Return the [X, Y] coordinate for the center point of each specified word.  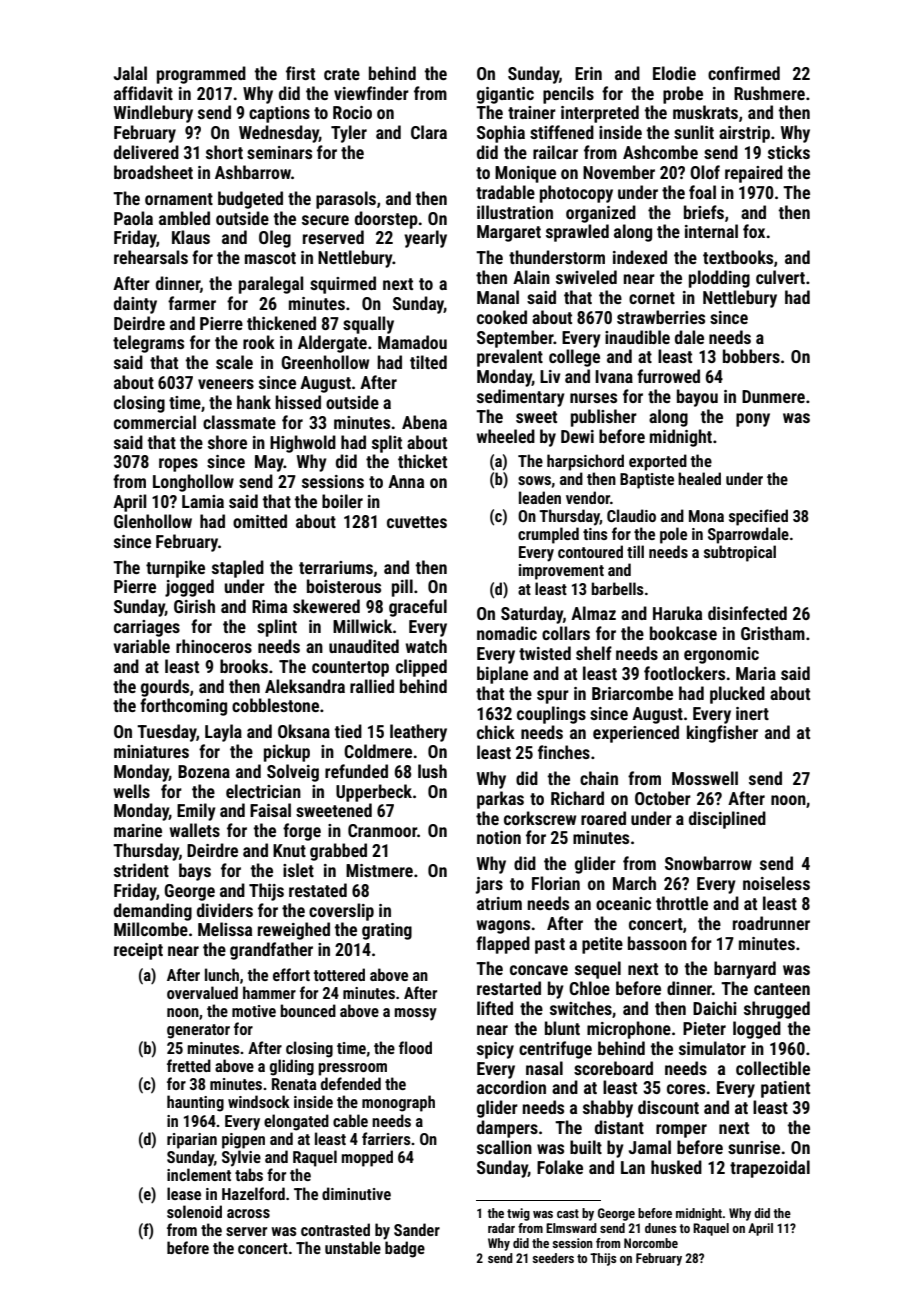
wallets [194, 830]
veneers [226, 384]
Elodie [674, 73]
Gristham [773, 633]
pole [673, 535]
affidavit [143, 93]
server [246, 1231]
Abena [424, 422]
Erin [588, 73]
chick [496, 732]
